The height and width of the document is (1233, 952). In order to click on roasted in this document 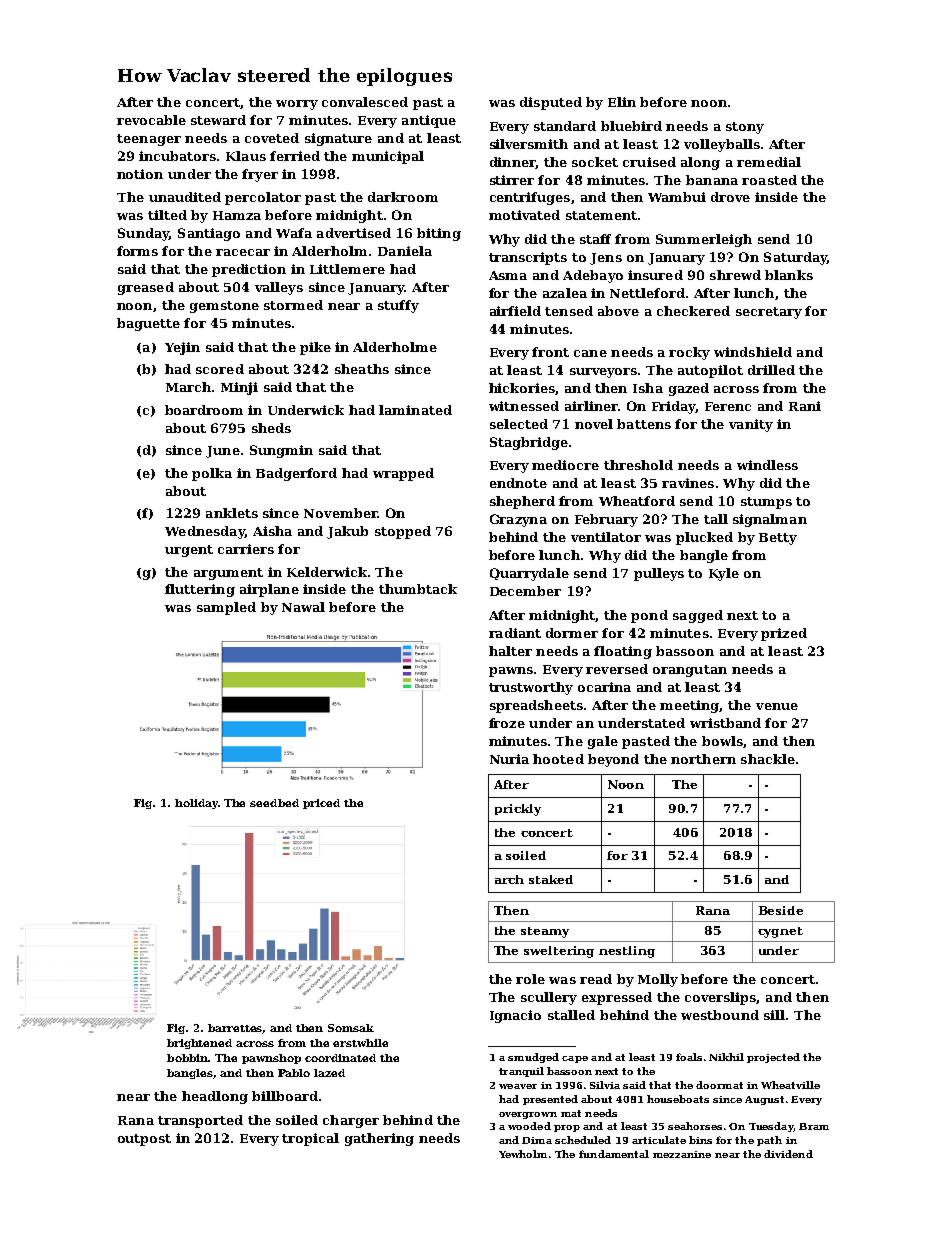, I will do `click(769, 180)`.
